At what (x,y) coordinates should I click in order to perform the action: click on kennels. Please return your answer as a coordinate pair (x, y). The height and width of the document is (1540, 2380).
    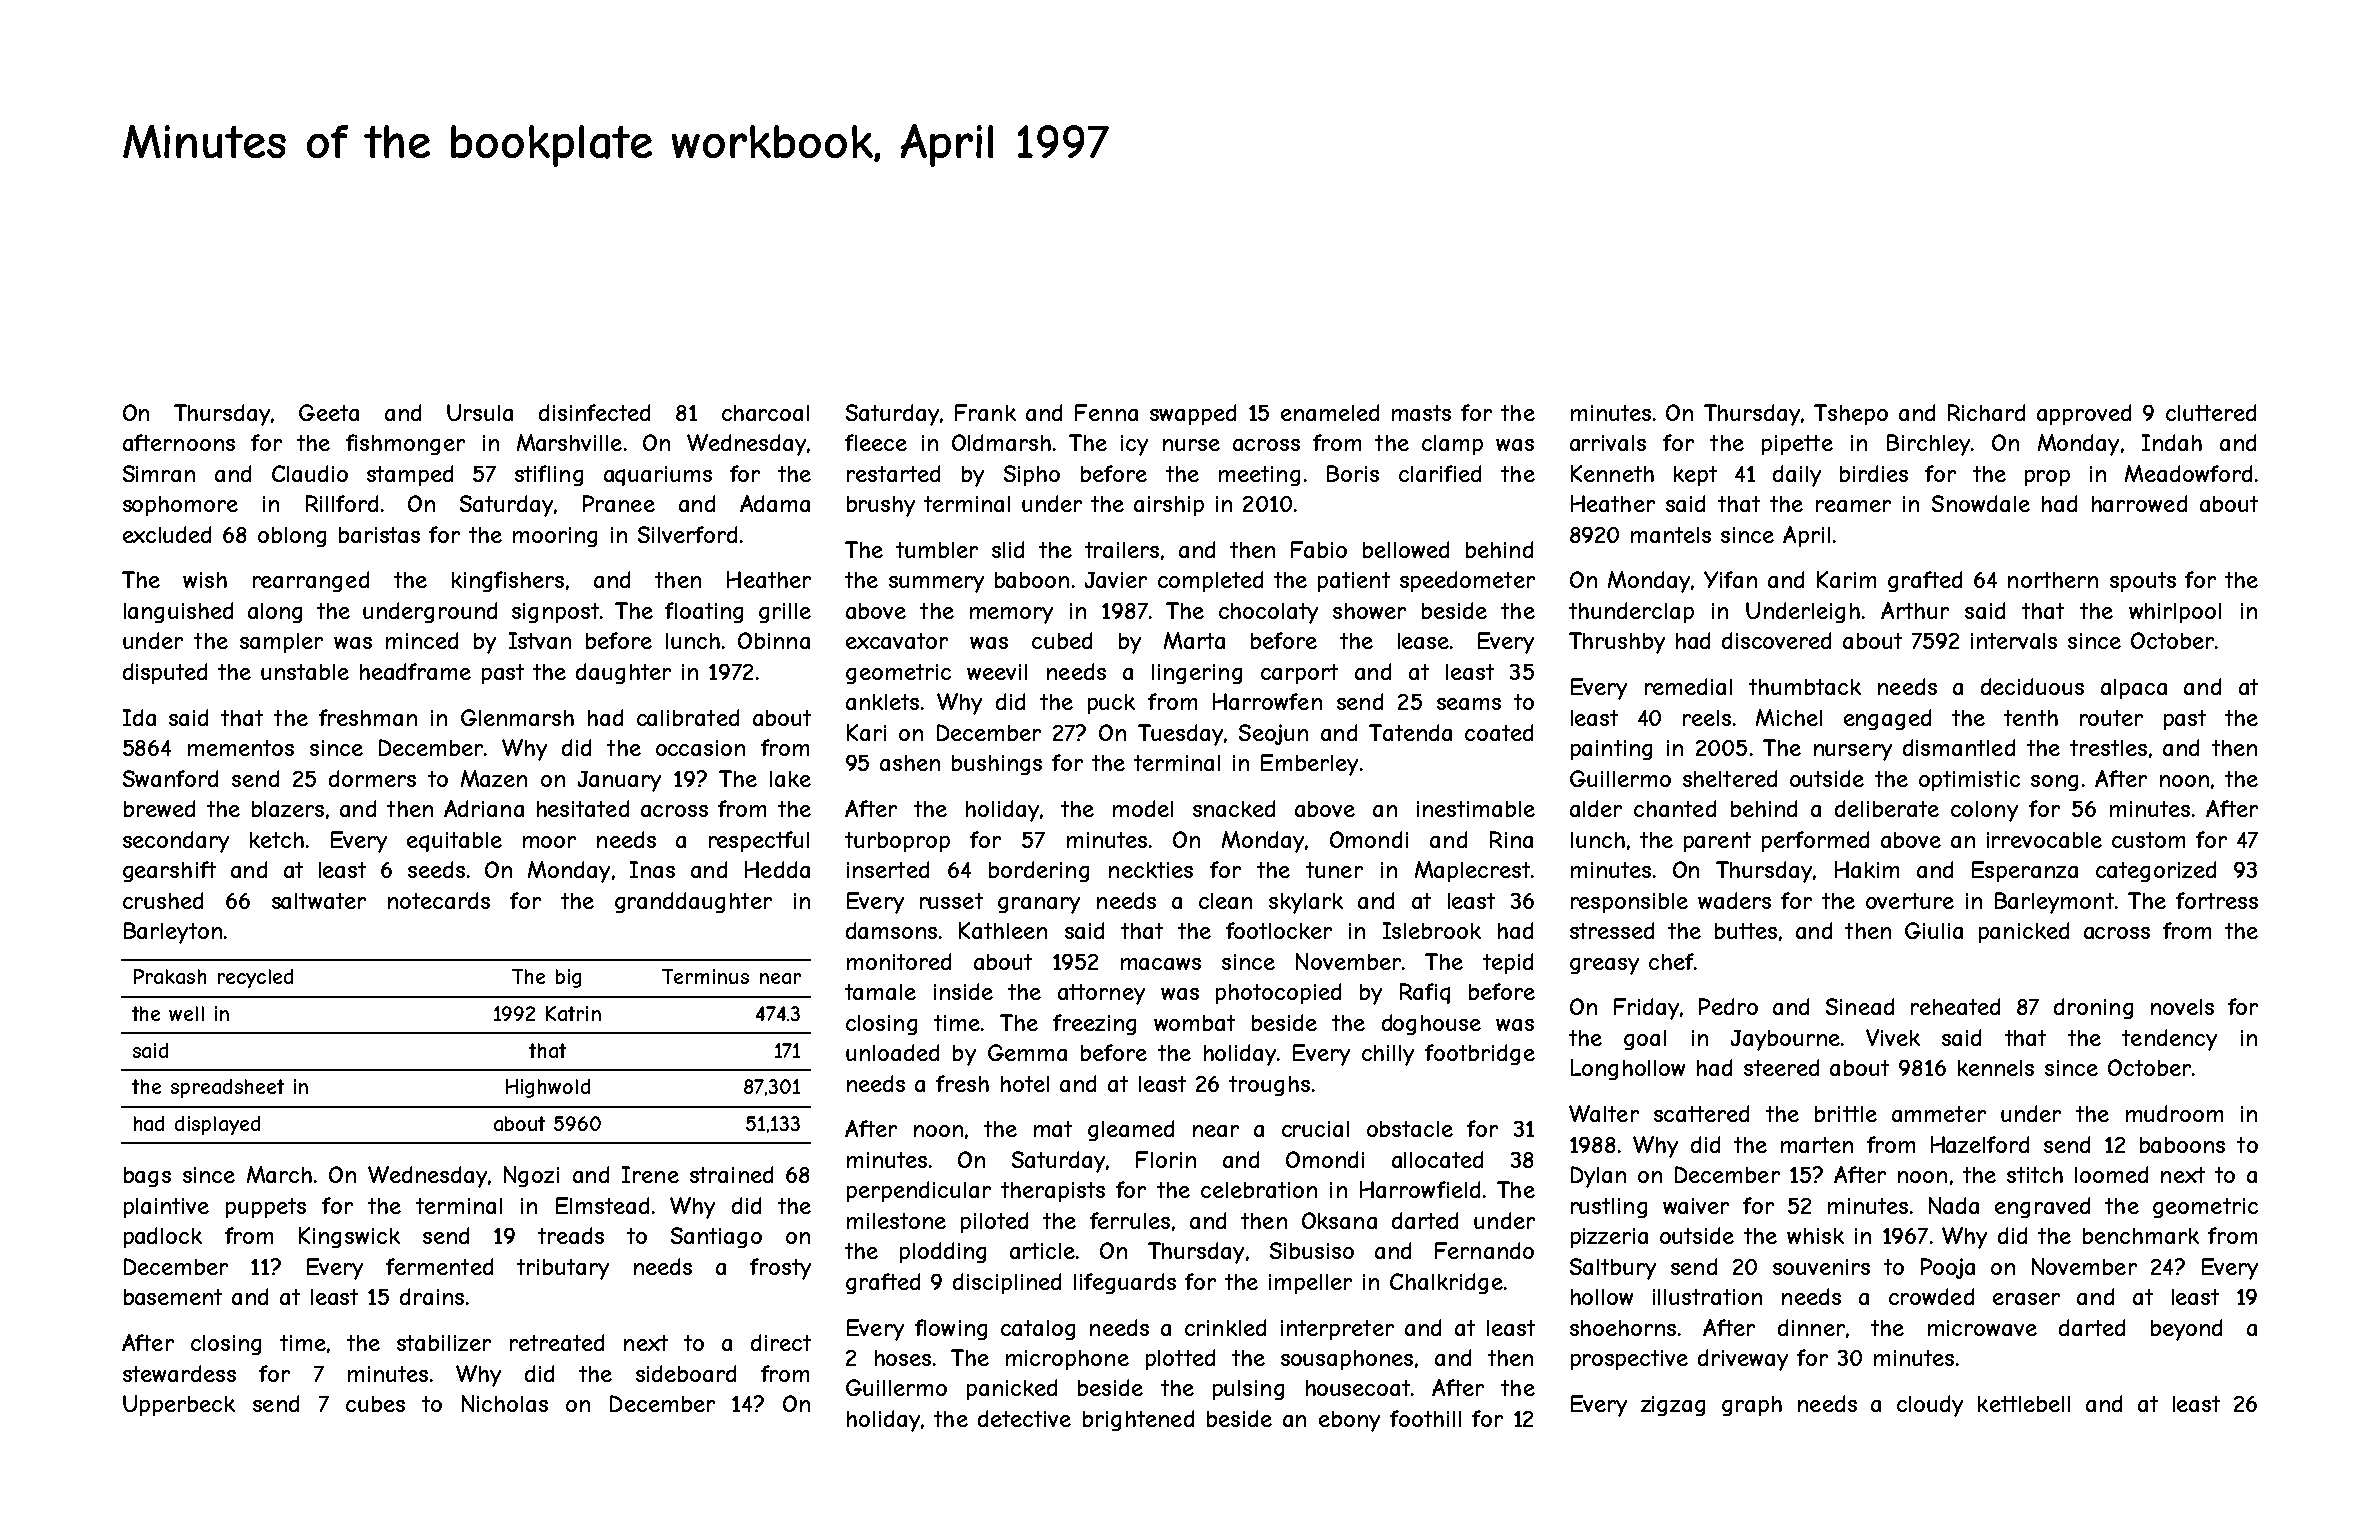
    Looking at the image, I should click on (1996, 1068).
